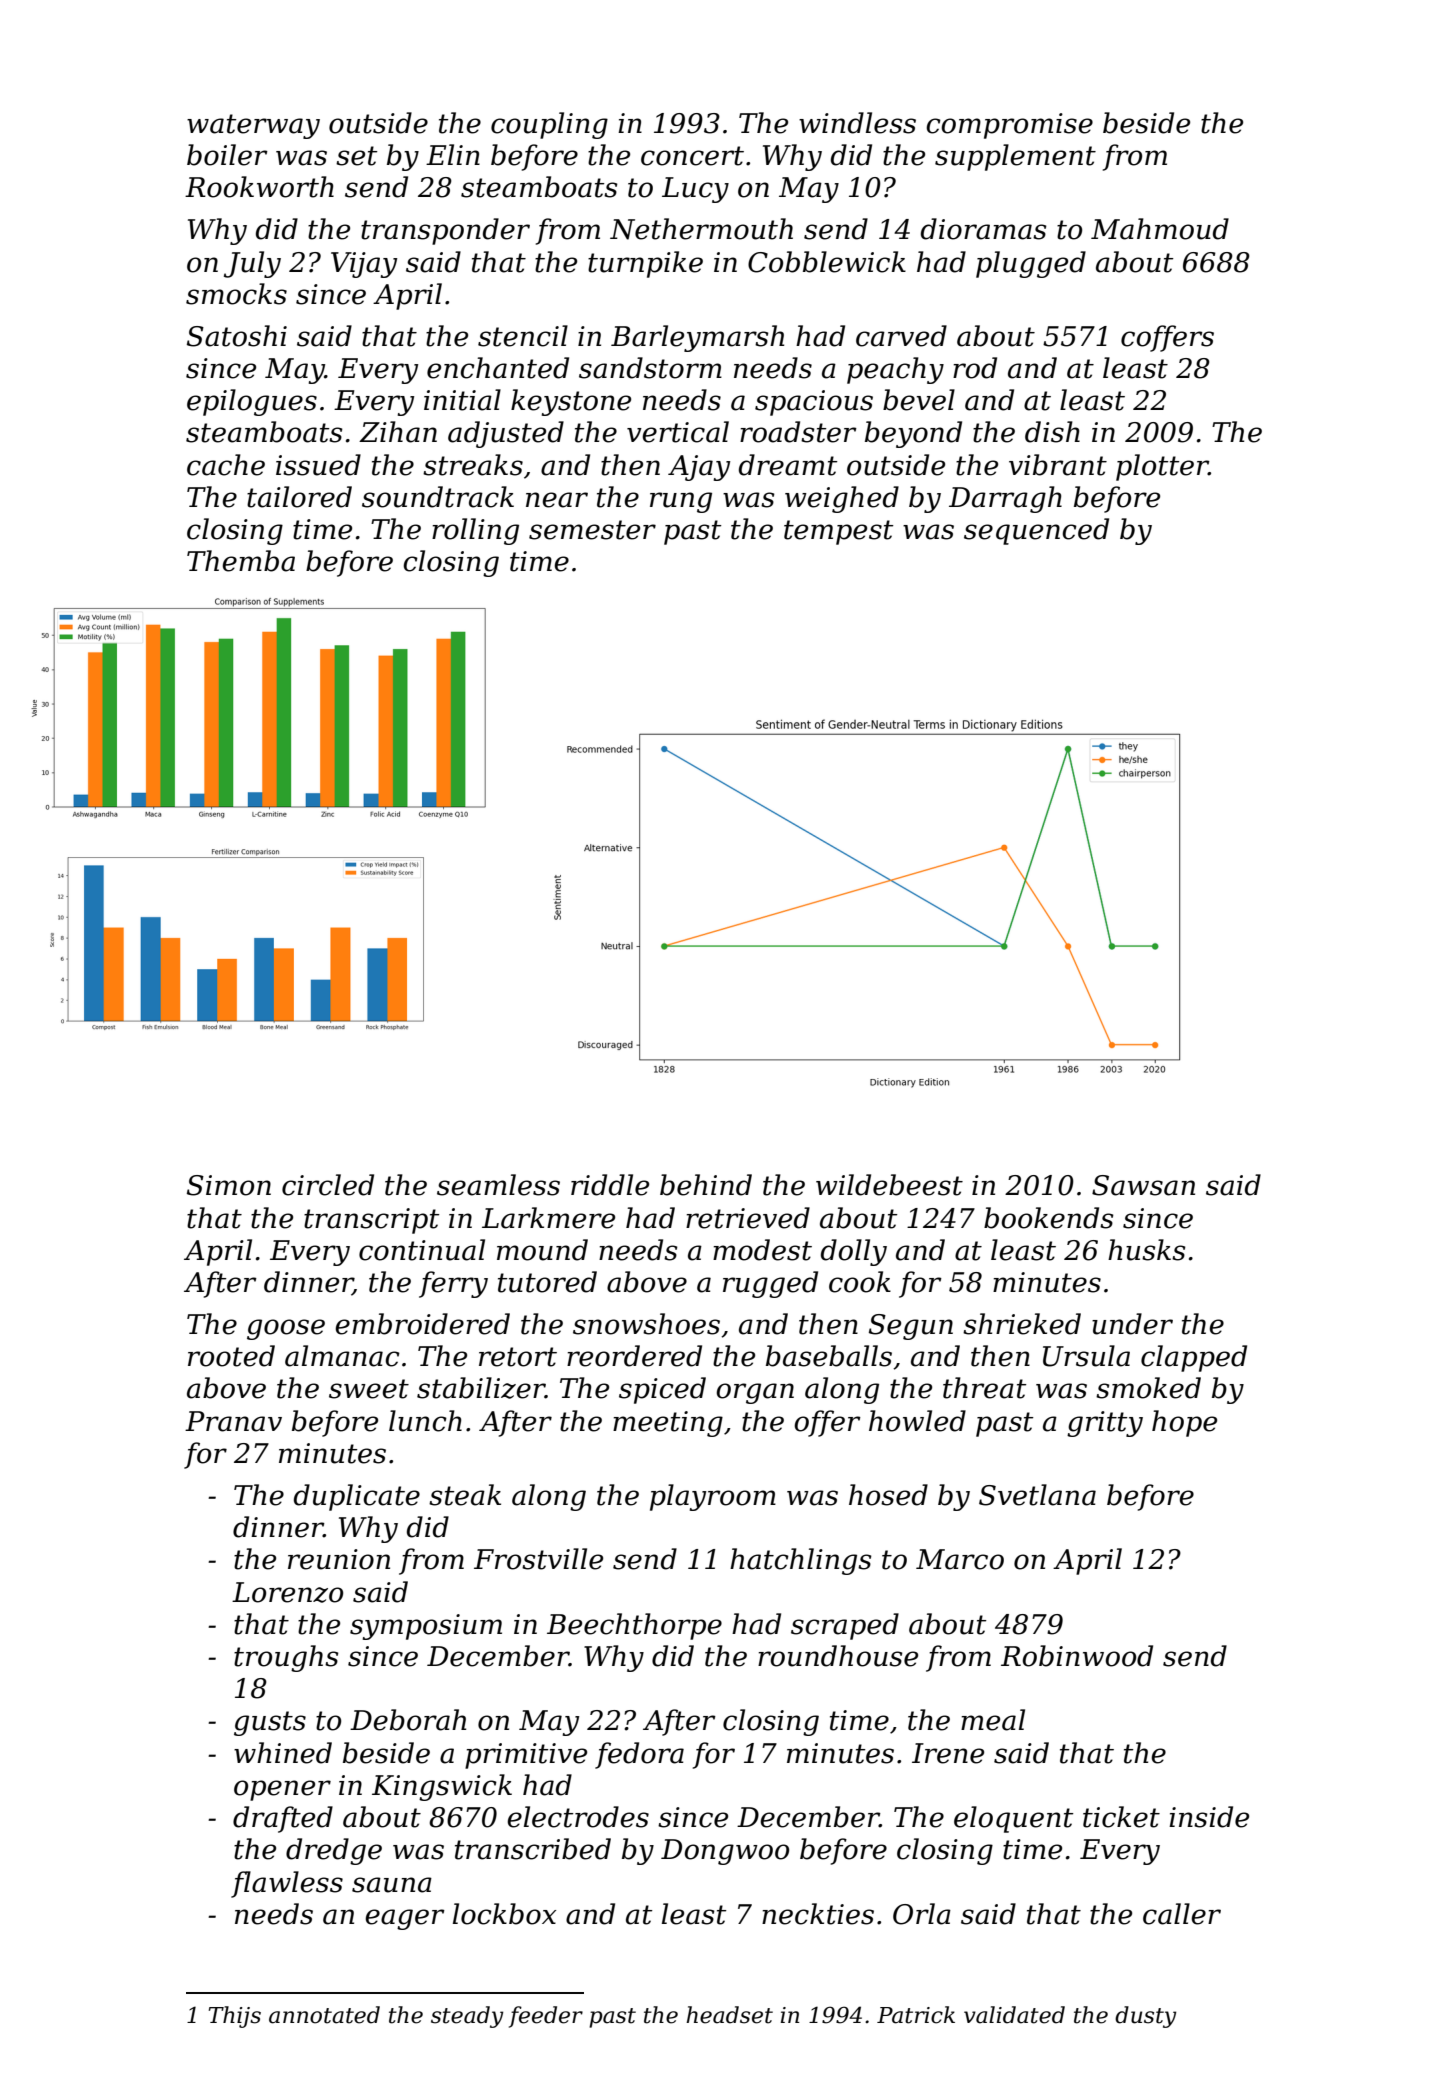  Describe the element at coordinates (1014, 2015) in the document. I see `validated` at that location.
